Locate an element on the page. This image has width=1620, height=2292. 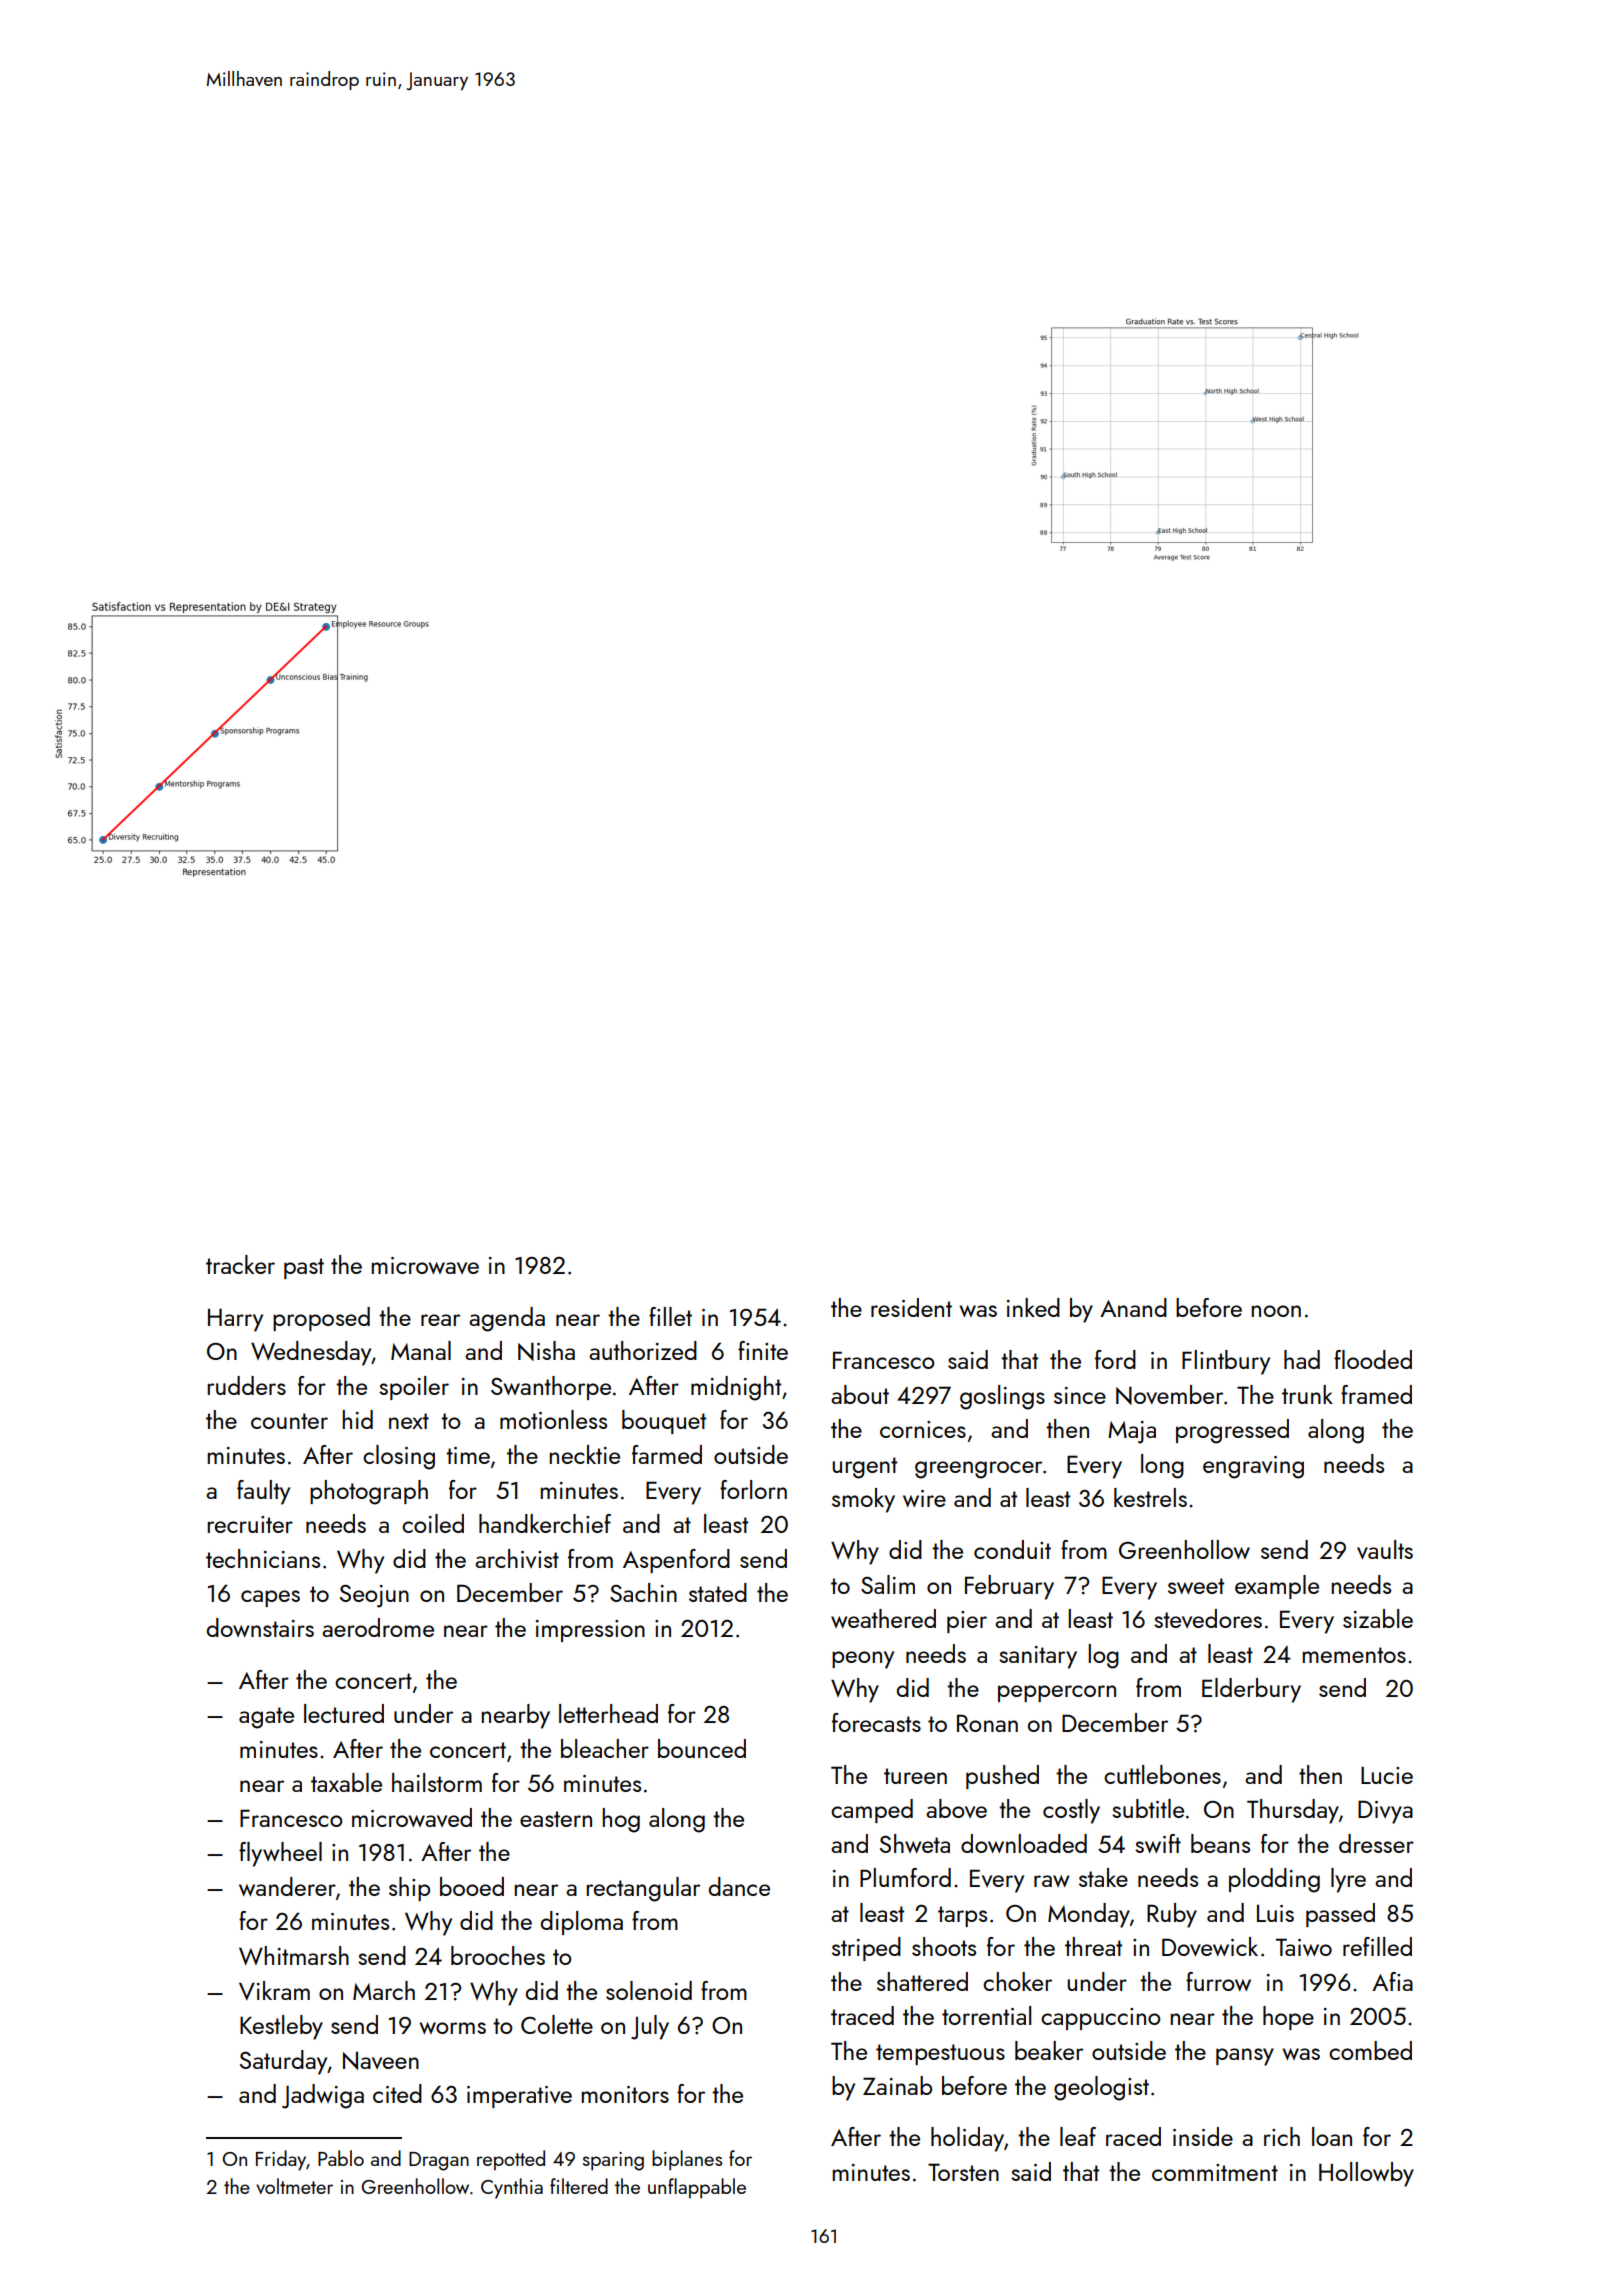
Zainab is located at coordinates (897, 2085).
